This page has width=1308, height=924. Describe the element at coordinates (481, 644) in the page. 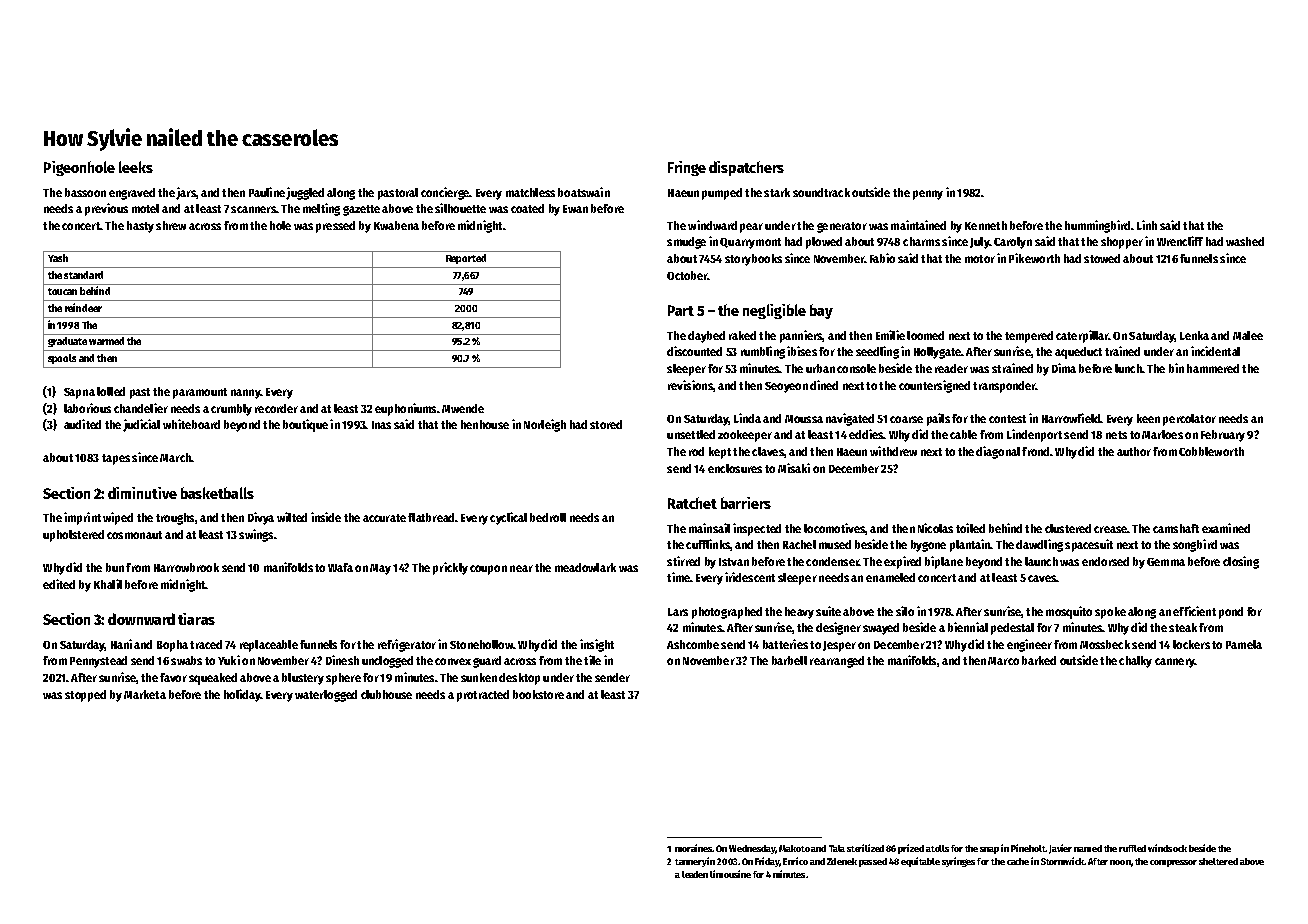

I see `Stonehollow` at that location.
